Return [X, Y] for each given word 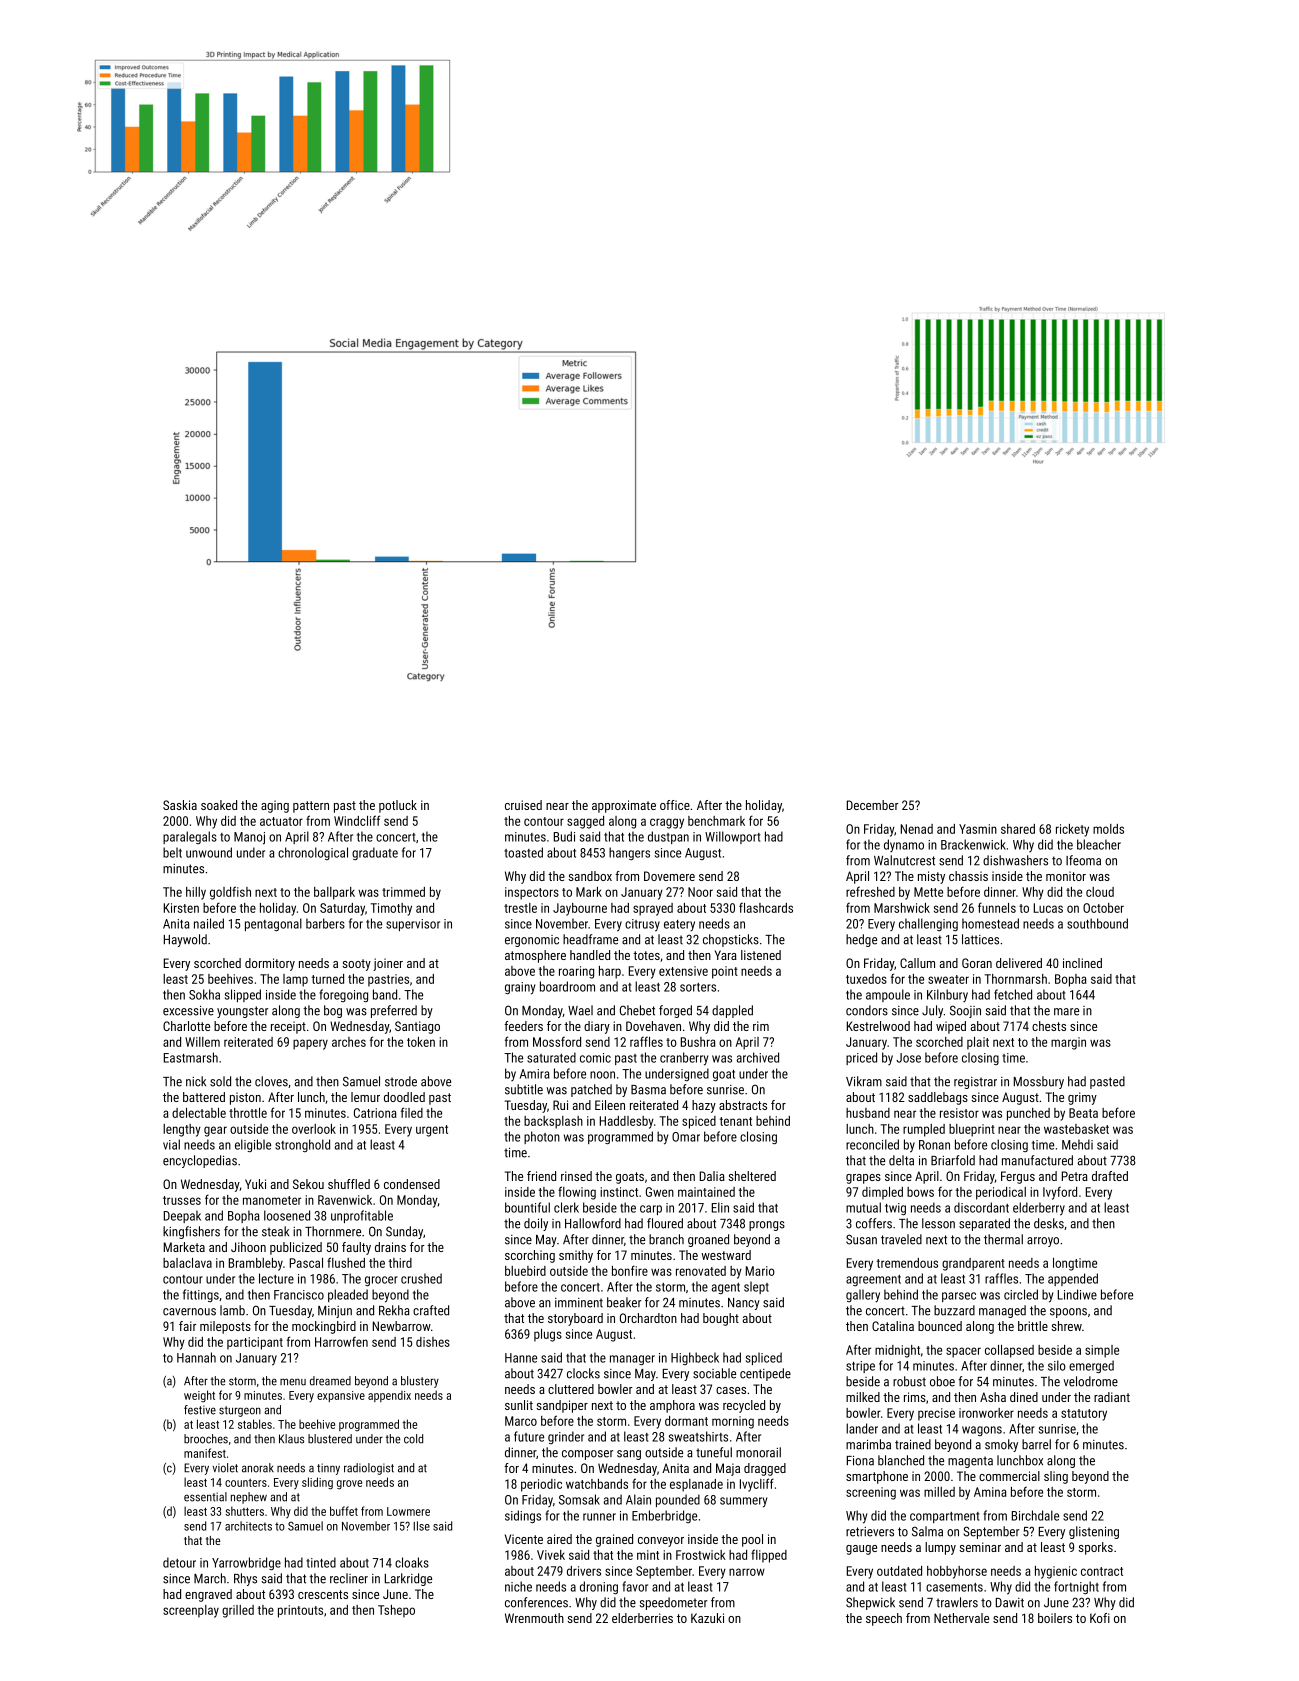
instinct [619, 1192]
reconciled [872, 1144]
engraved [208, 1595]
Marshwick [902, 908]
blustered [330, 1439]
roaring [576, 972]
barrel [1036, 1444]
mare [1066, 1012]
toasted [523, 852]
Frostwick [701, 1555]
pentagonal [273, 925]
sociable [714, 1373]
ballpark [334, 893]
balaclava [187, 1263]
